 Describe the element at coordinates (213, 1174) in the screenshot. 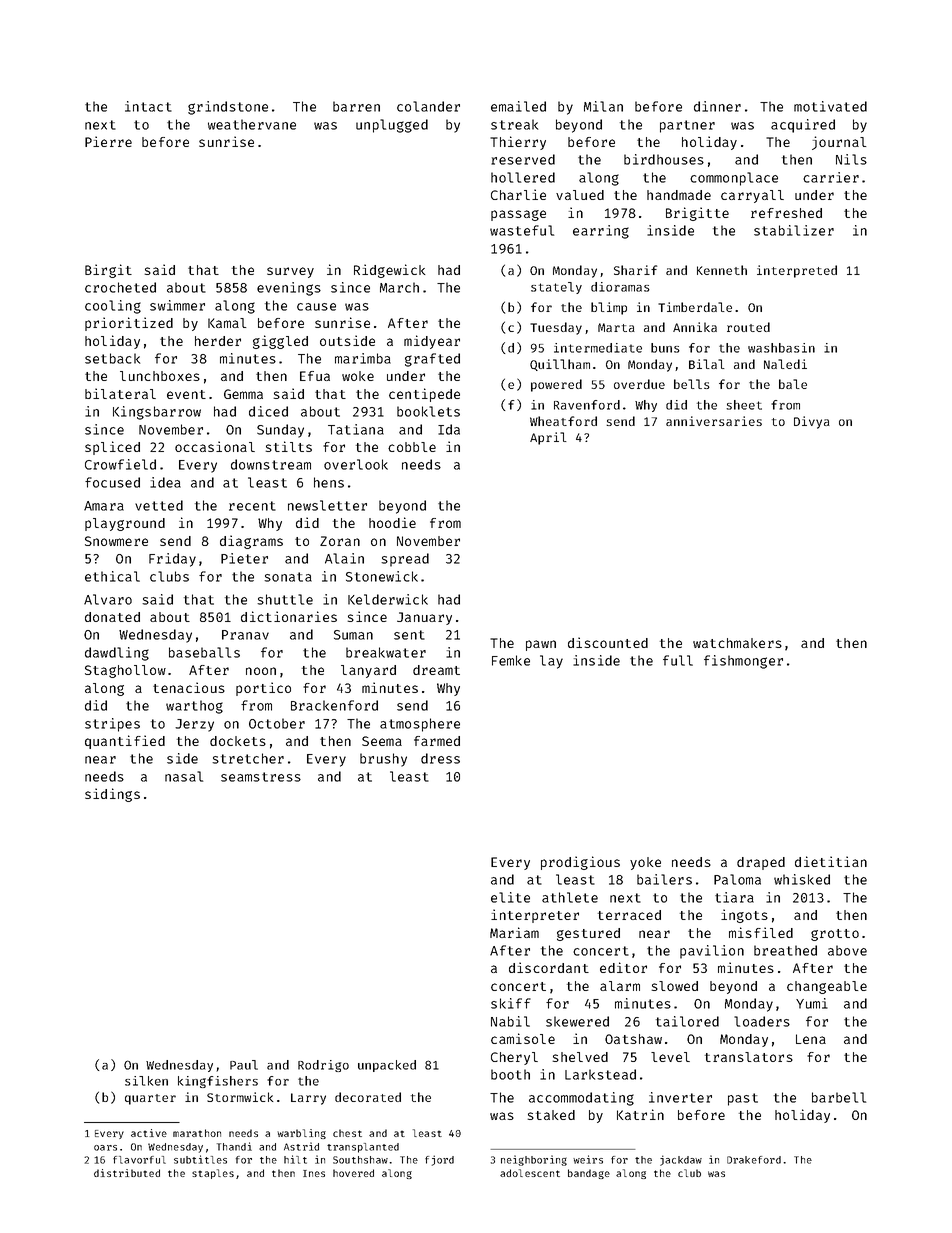

I see `staples` at that location.
